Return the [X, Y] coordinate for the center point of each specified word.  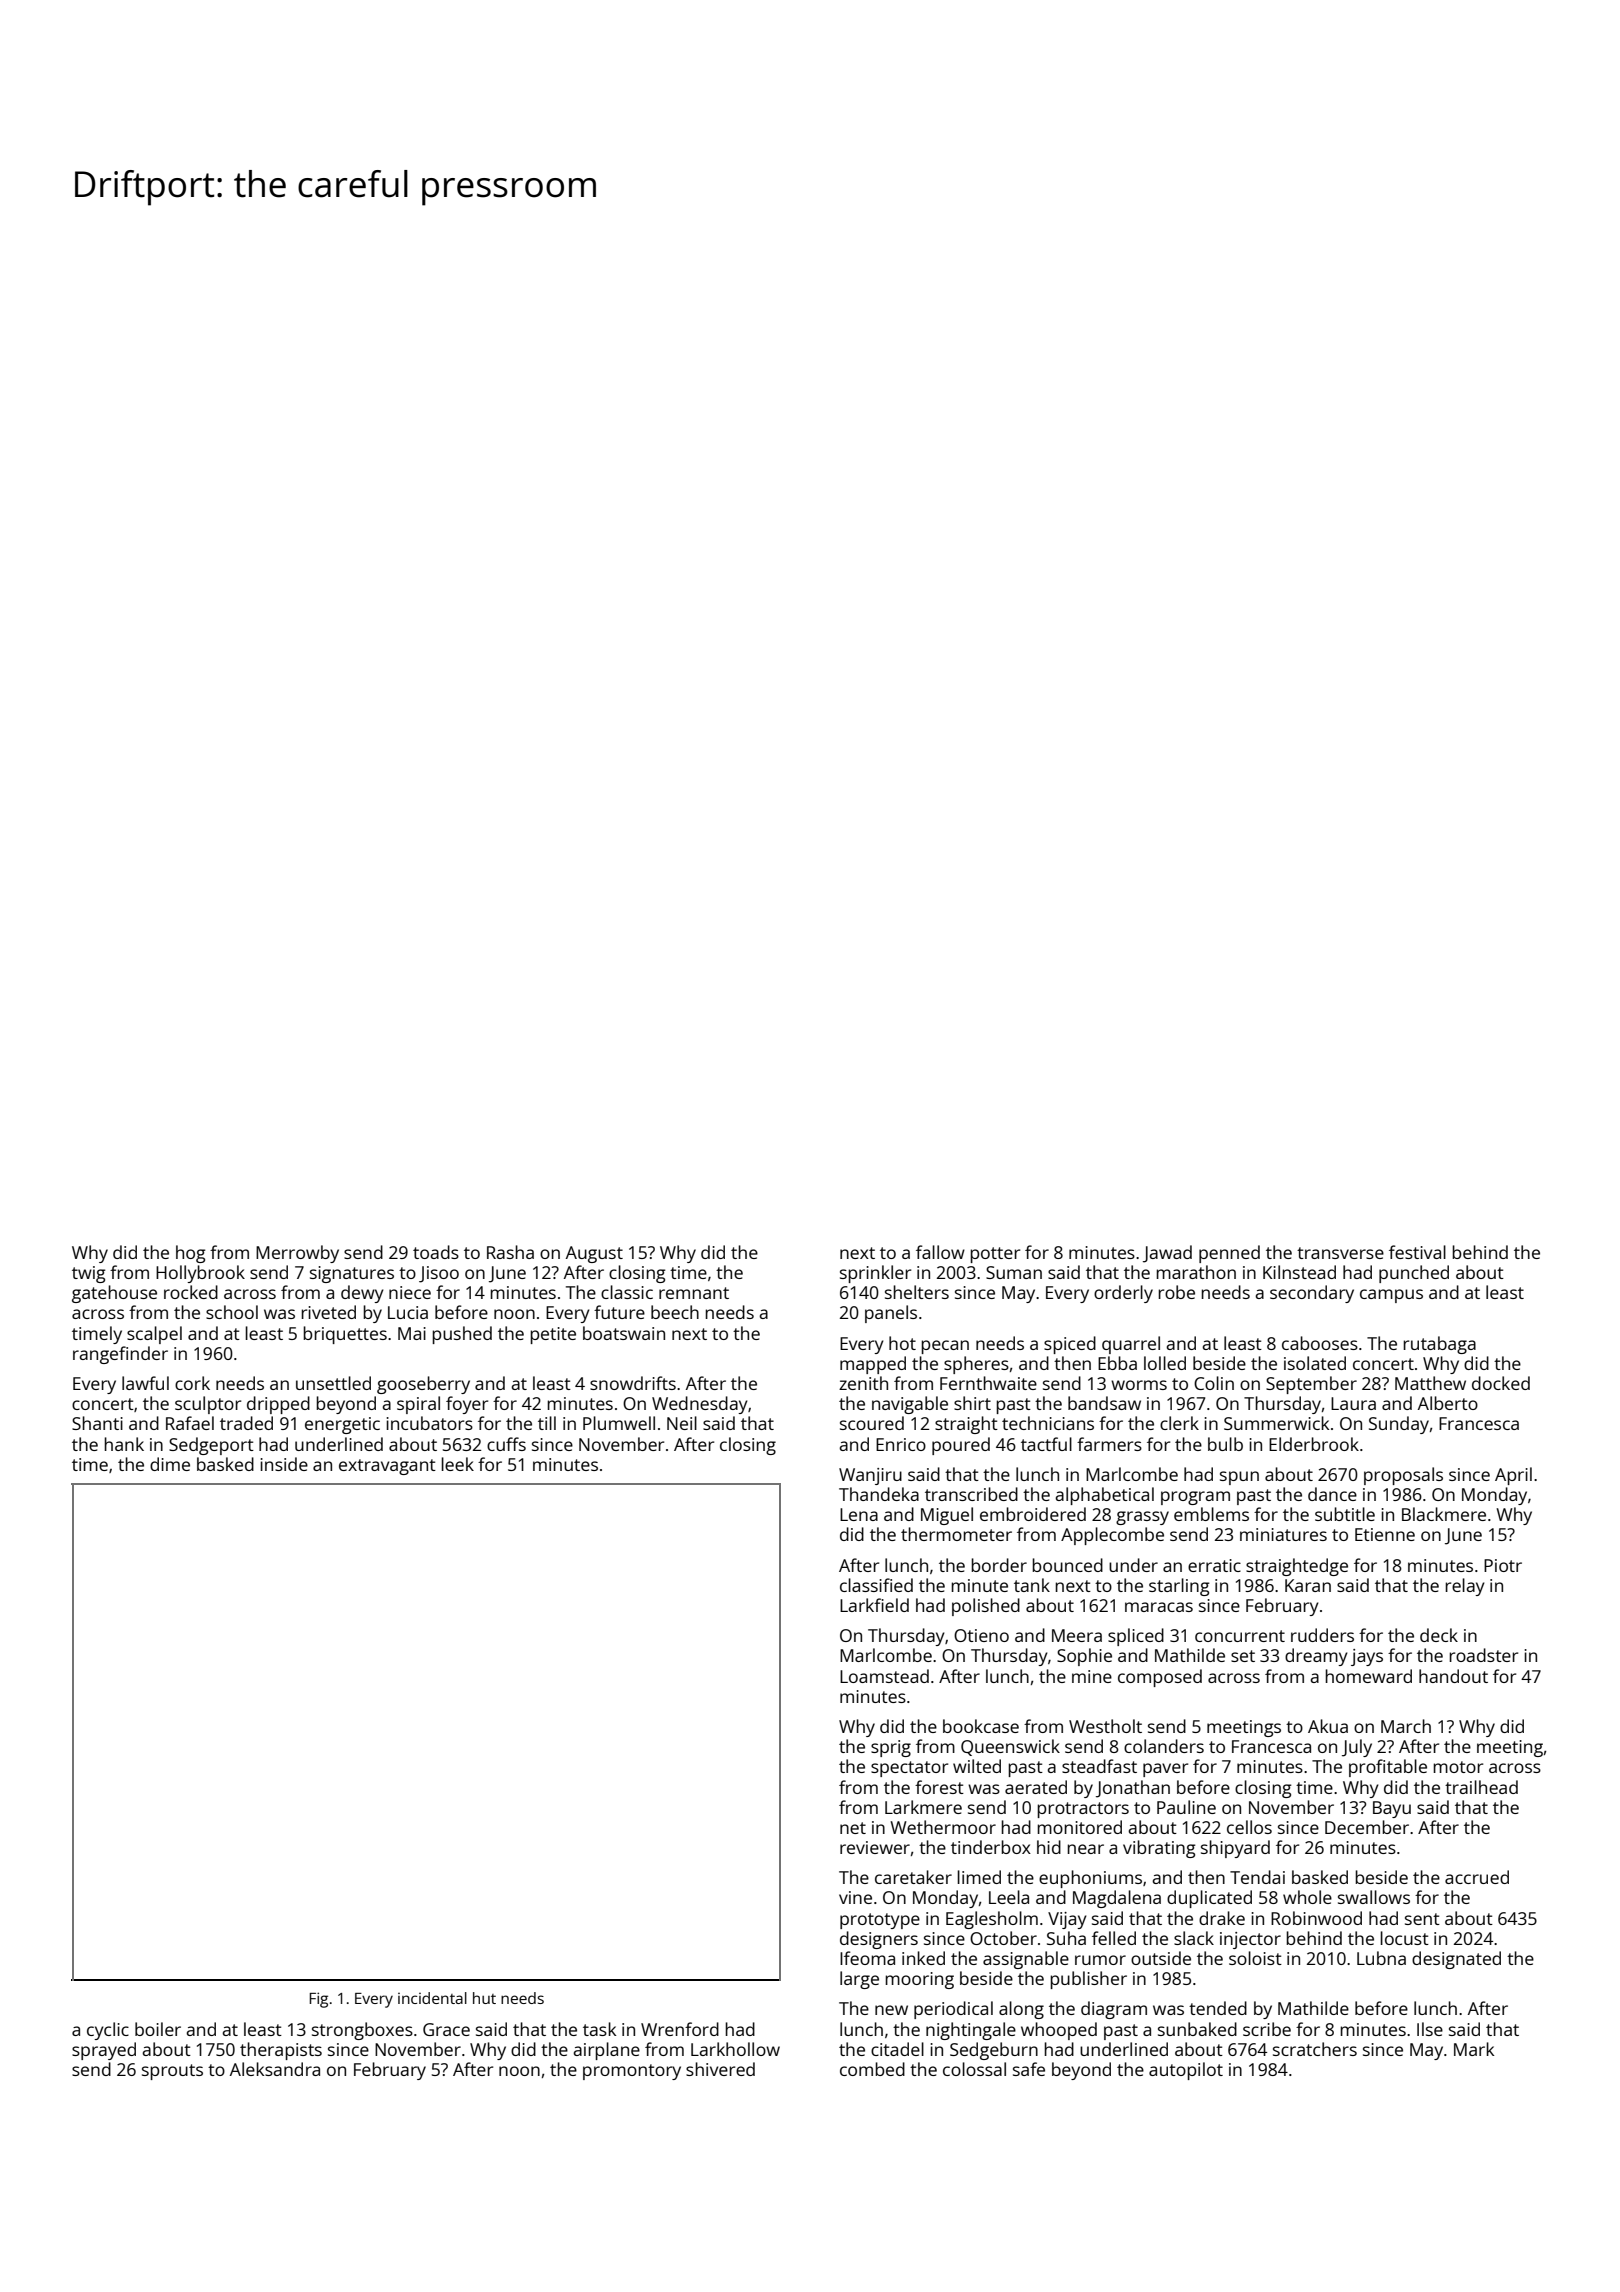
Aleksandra [275, 2069]
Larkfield [874, 1605]
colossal [974, 2069]
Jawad [1167, 1254]
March [1406, 1726]
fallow [940, 1252]
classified [876, 1585]
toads [436, 1252]
